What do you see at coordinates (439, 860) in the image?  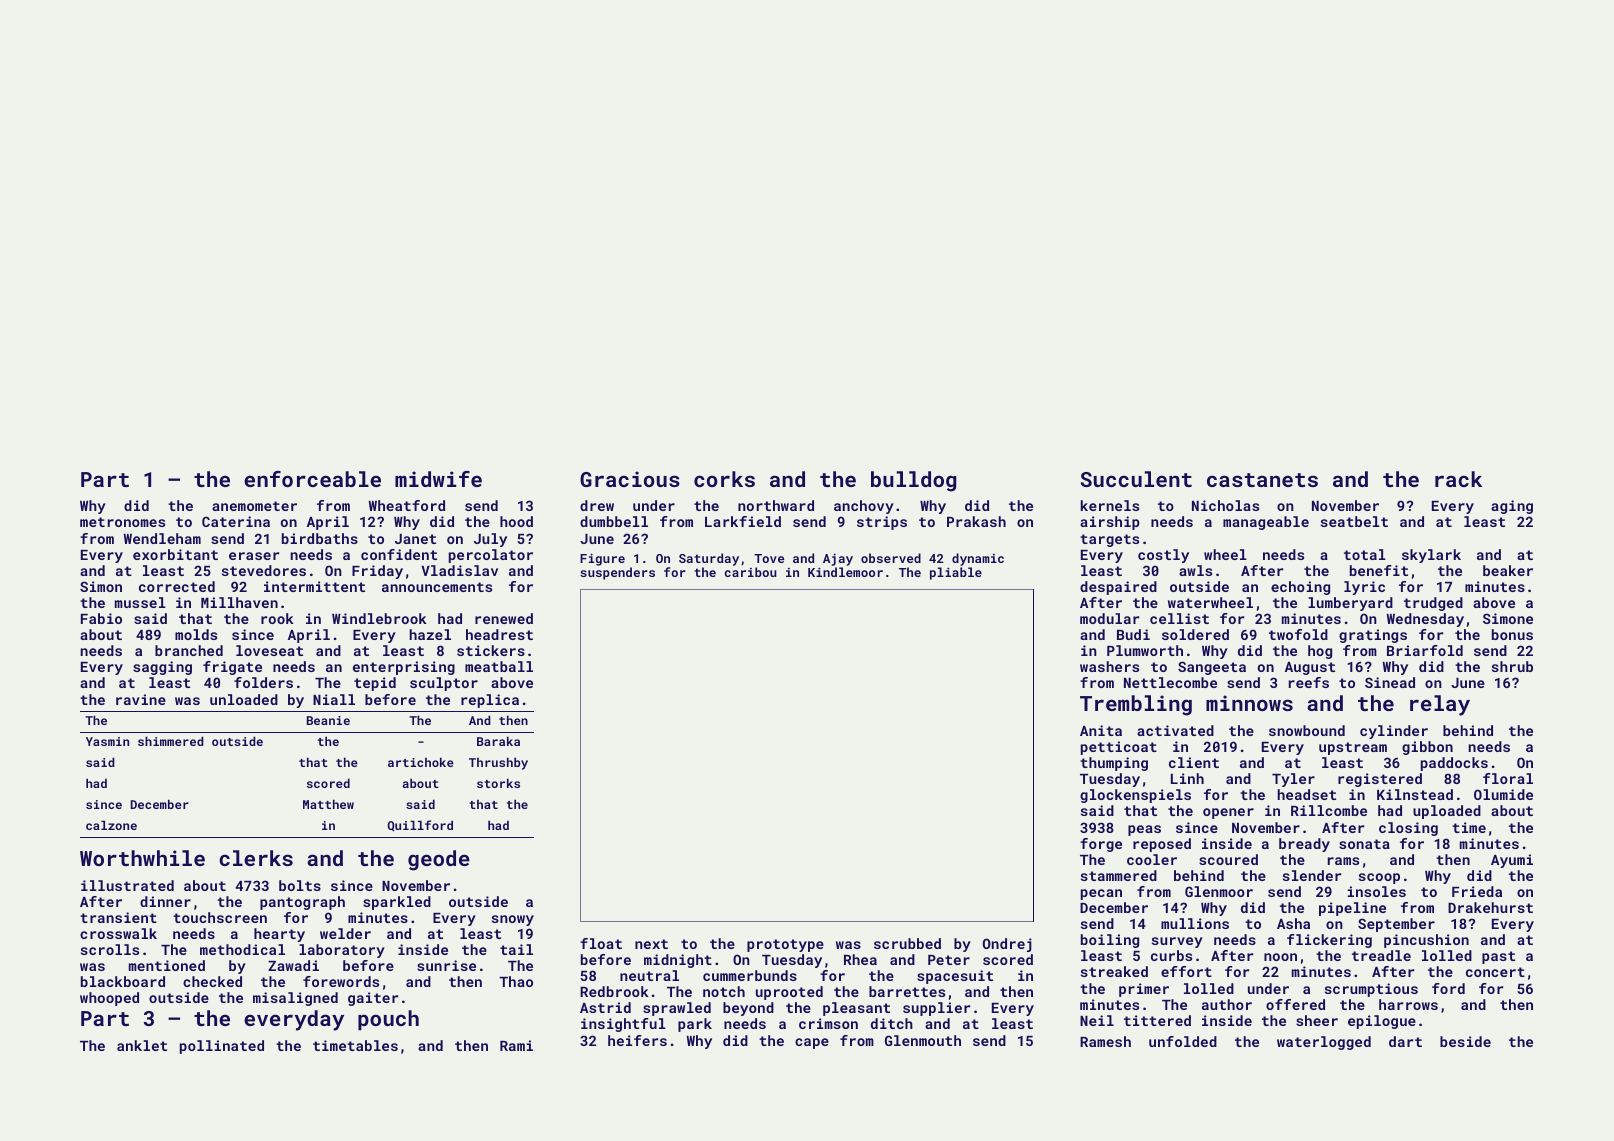 I see `geode` at bounding box center [439, 860].
